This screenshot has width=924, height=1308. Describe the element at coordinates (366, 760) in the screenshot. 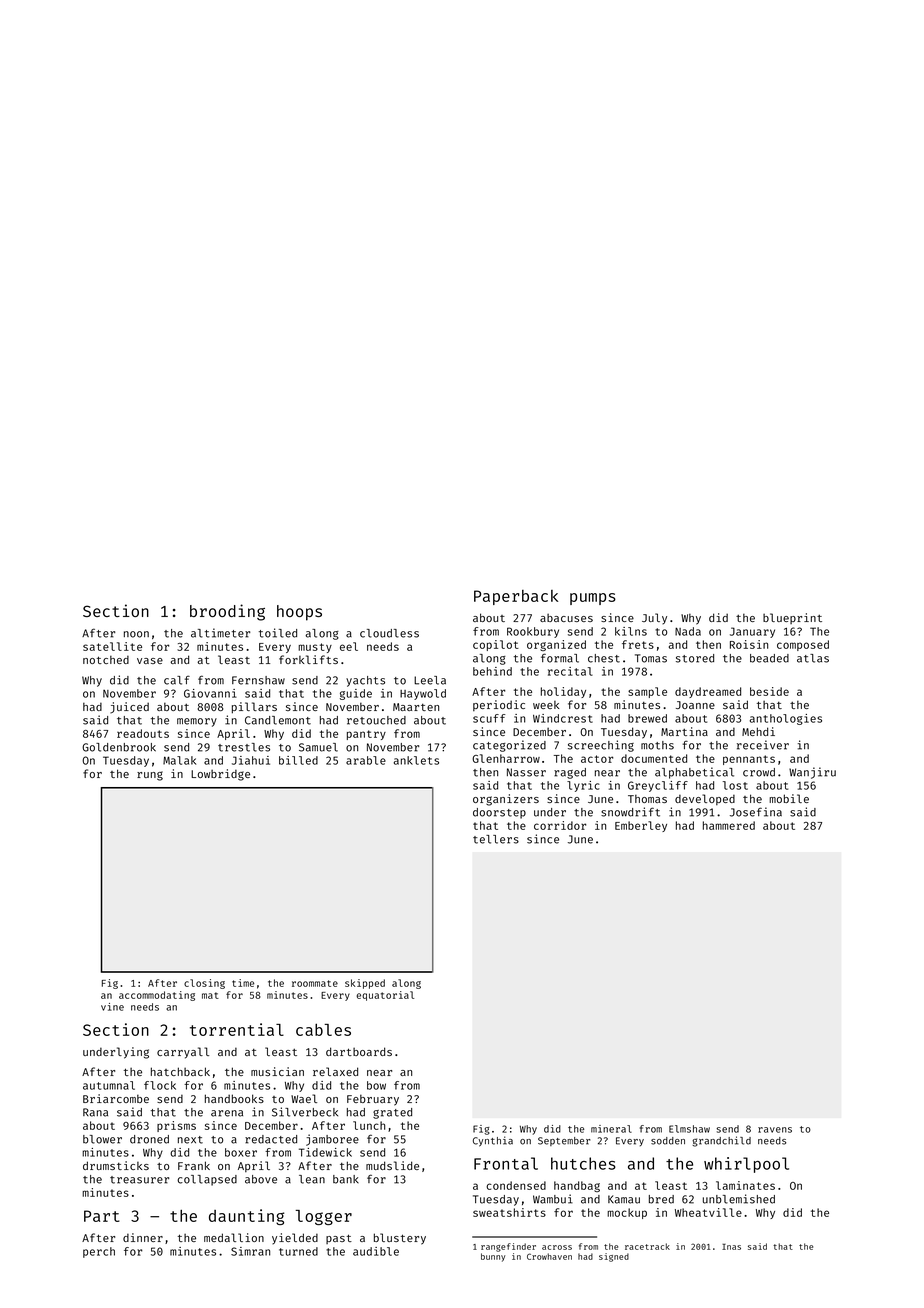

I see `arable` at that location.
